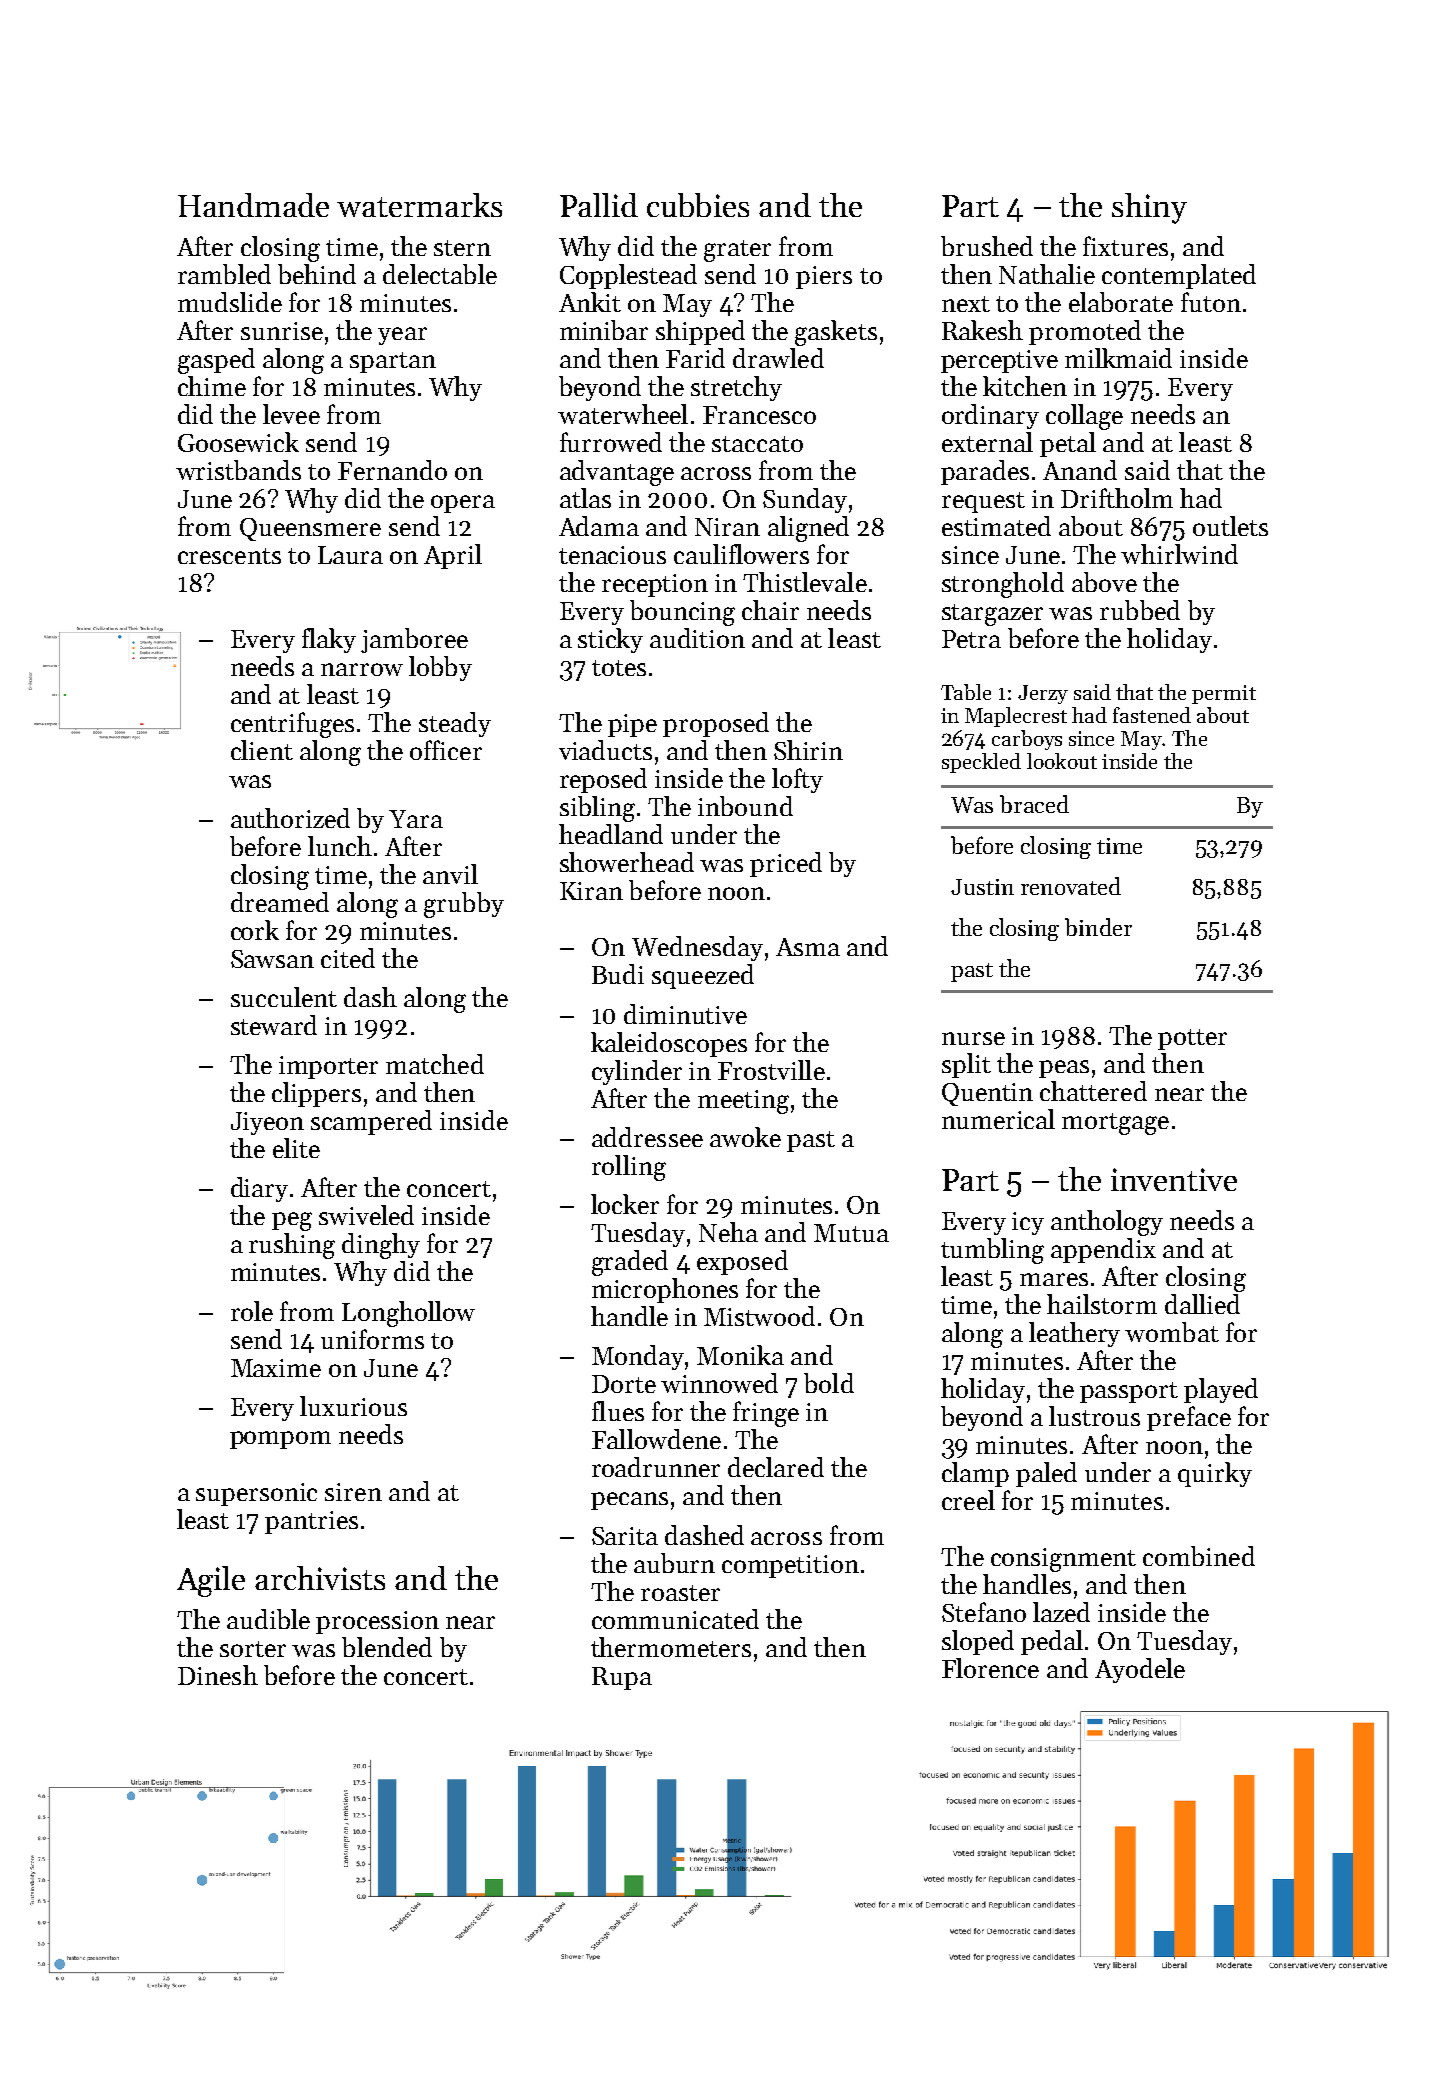 Image resolution: width=1450 pixels, height=2100 pixels. What do you see at coordinates (742, 1262) in the screenshot?
I see `exposed` at bounding box center [742, 1262].
